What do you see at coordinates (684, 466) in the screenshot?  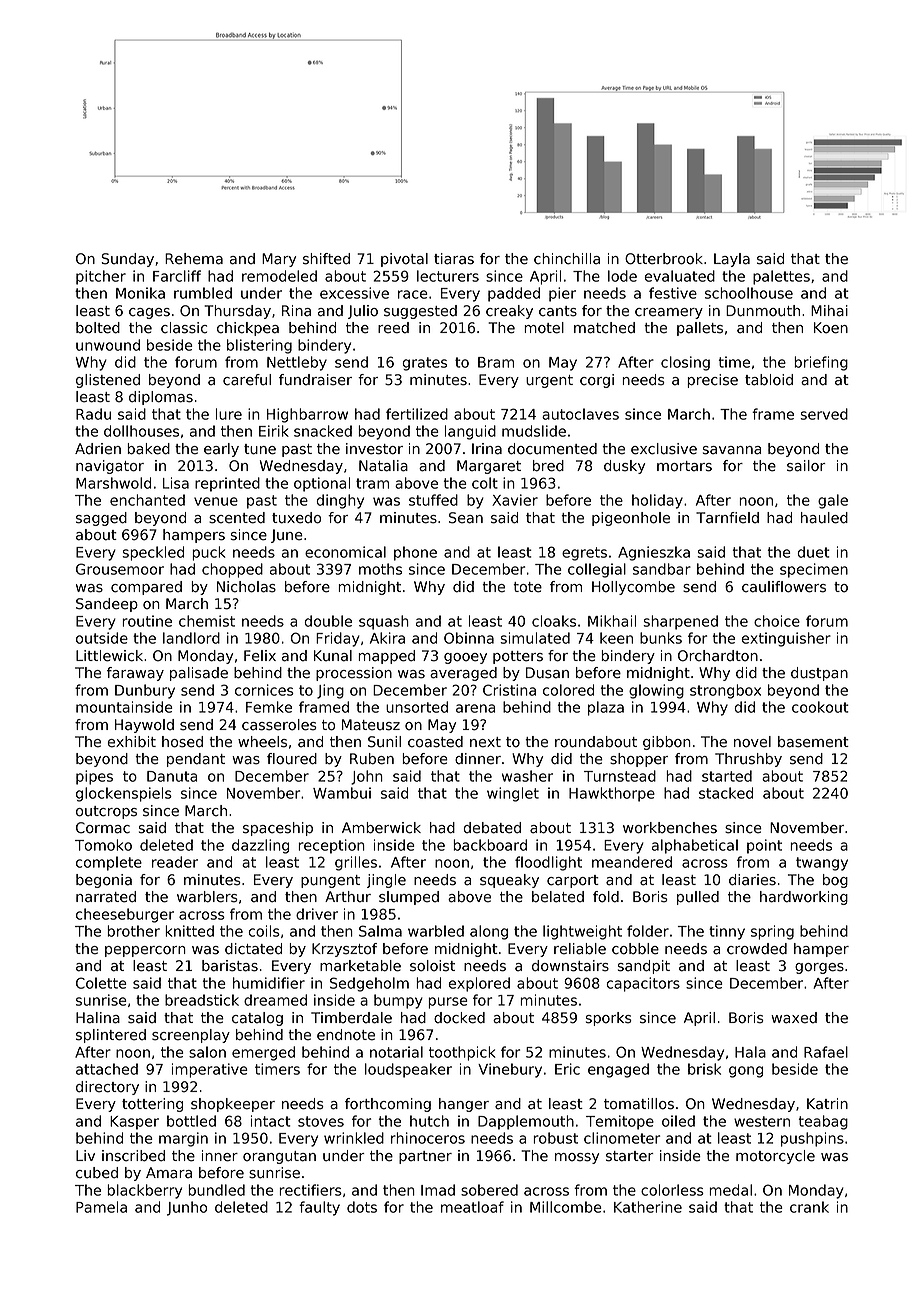 I see `mortars` at bounding box center [684, 466].
